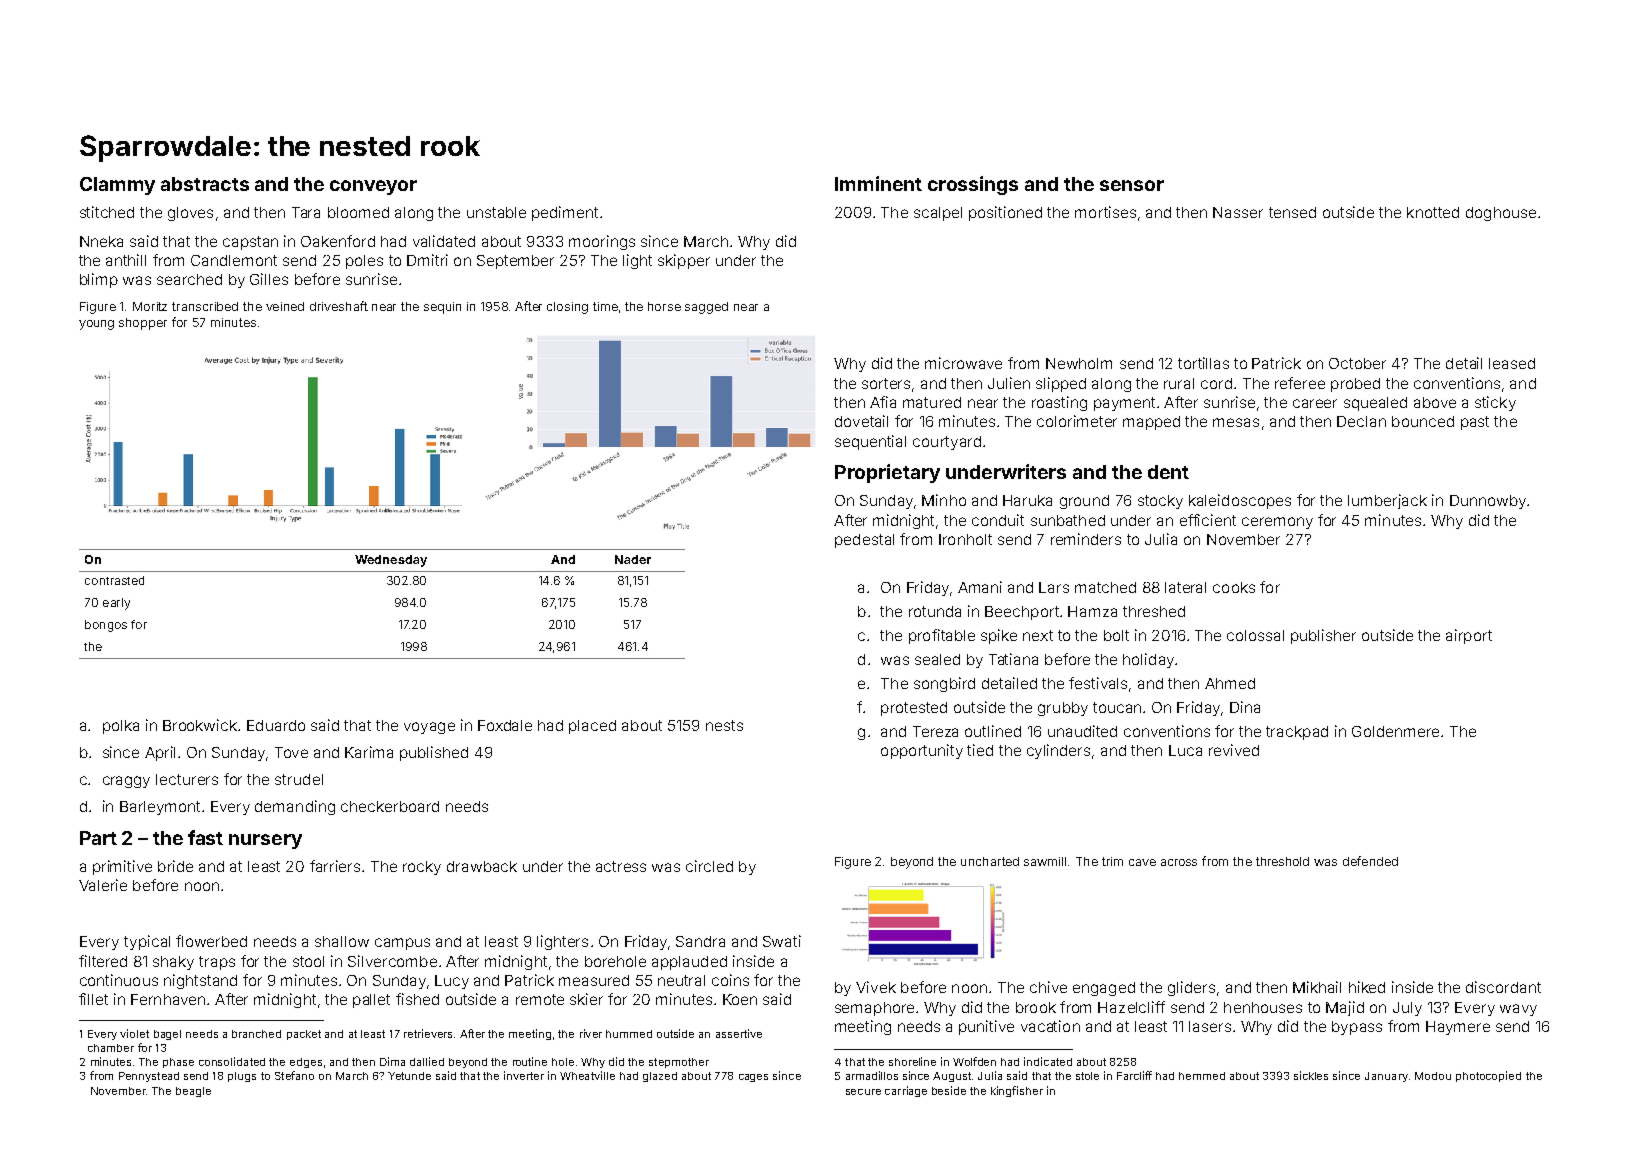 The width and height of the document is (1636, 1157). I want to click on placed, so click(592, 727).
